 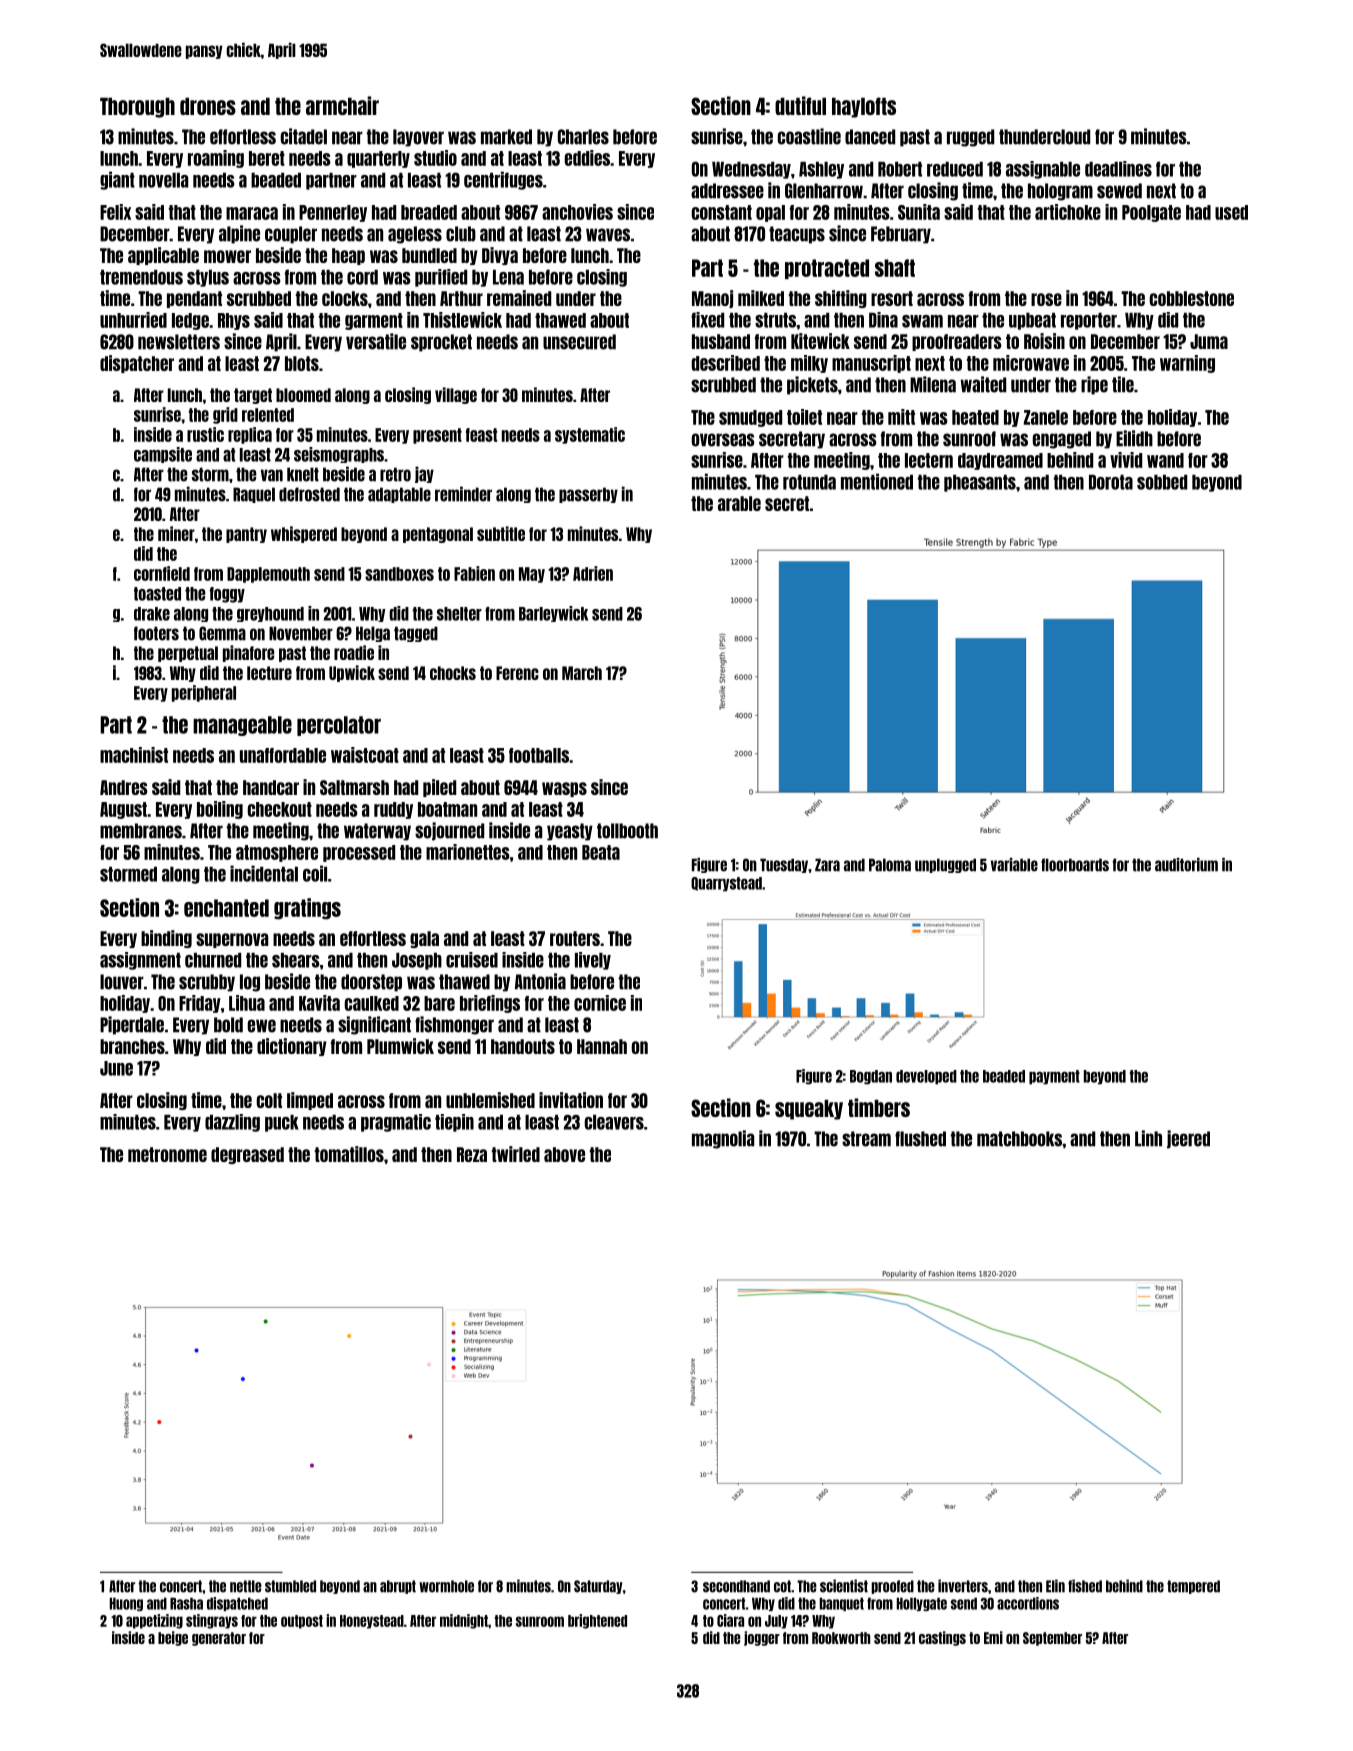 What do you see at coordinates (207, 983) in the document?
I see `scrubby` at bounding box center [207, 983].
